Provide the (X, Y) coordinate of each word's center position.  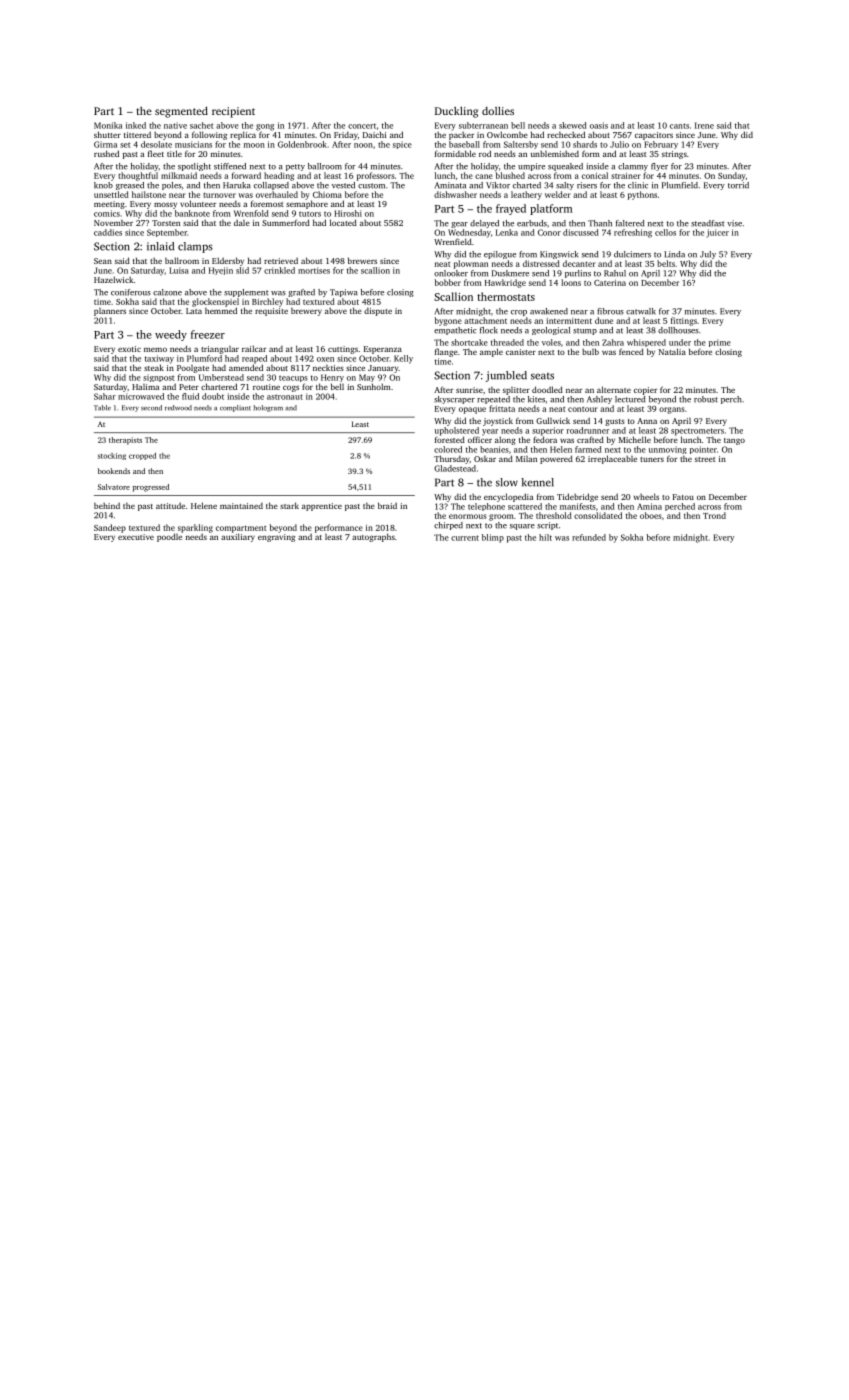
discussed (581, 232)
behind (107, 505)
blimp (493, 538)
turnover (219, 195)
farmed (588, 449)
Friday (346, 136)
